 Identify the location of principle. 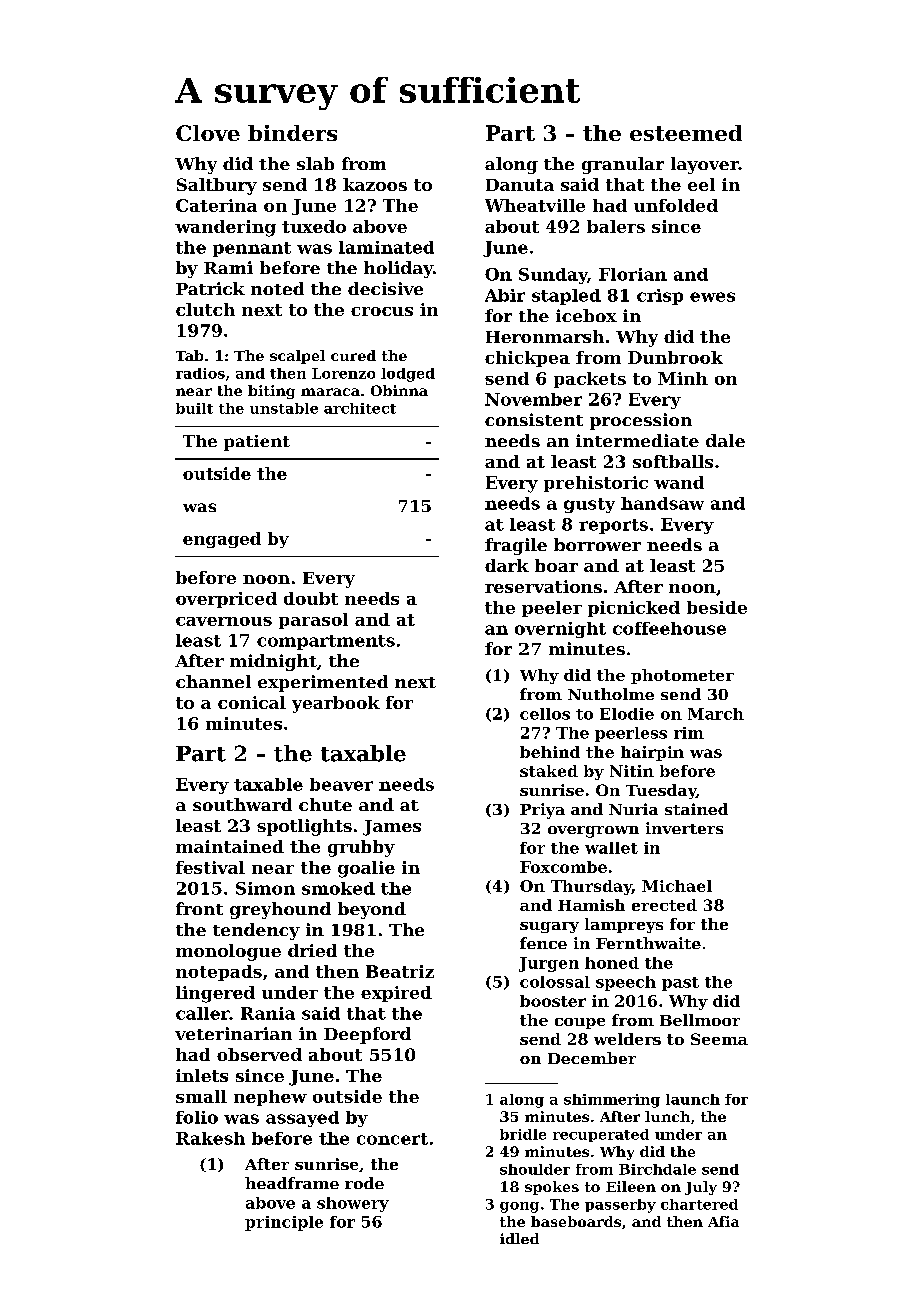
(284, 1223).
